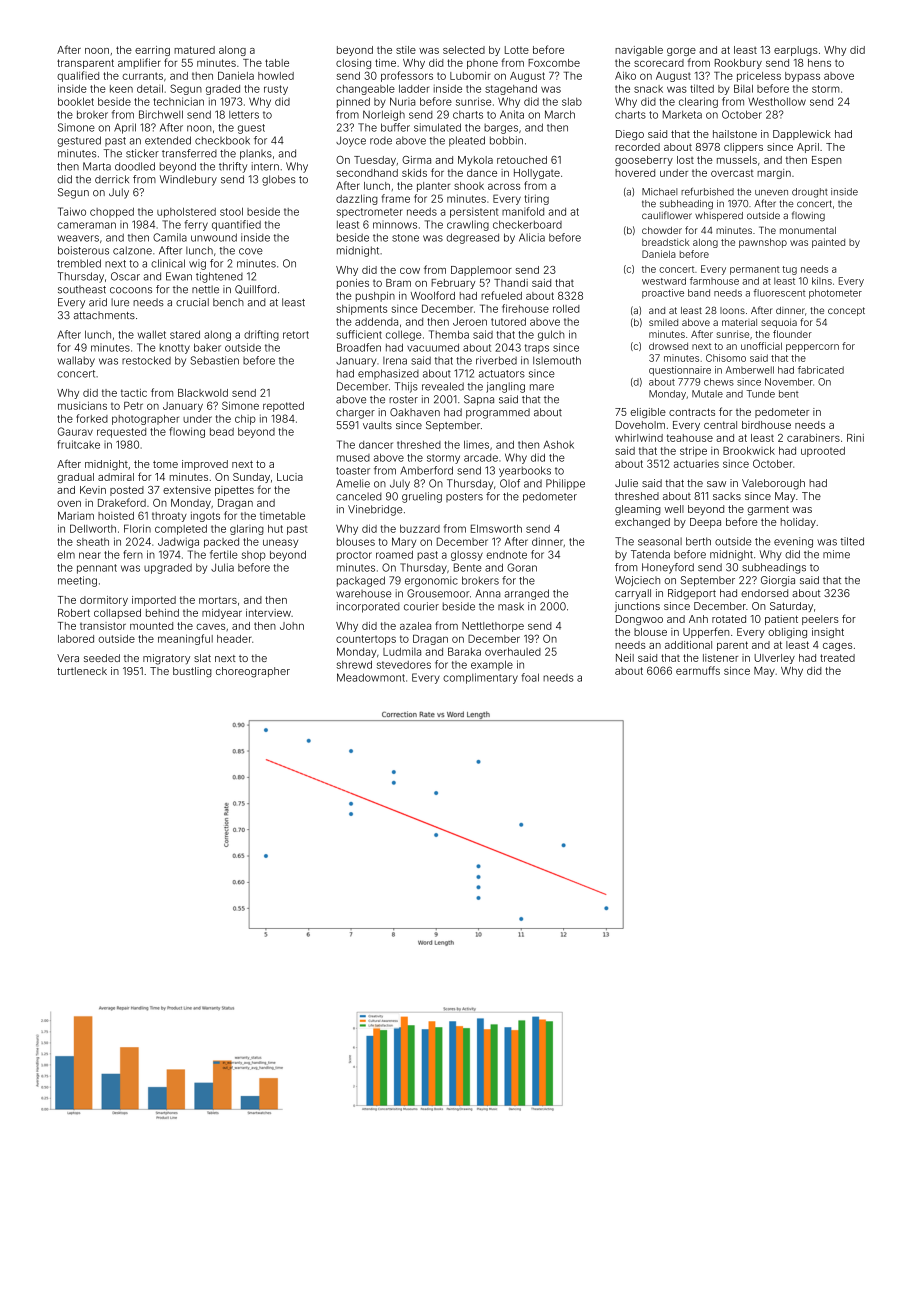 The height and width of the screenshot is (1308, 924). I want to click on Aiko, so click(625, 75).
